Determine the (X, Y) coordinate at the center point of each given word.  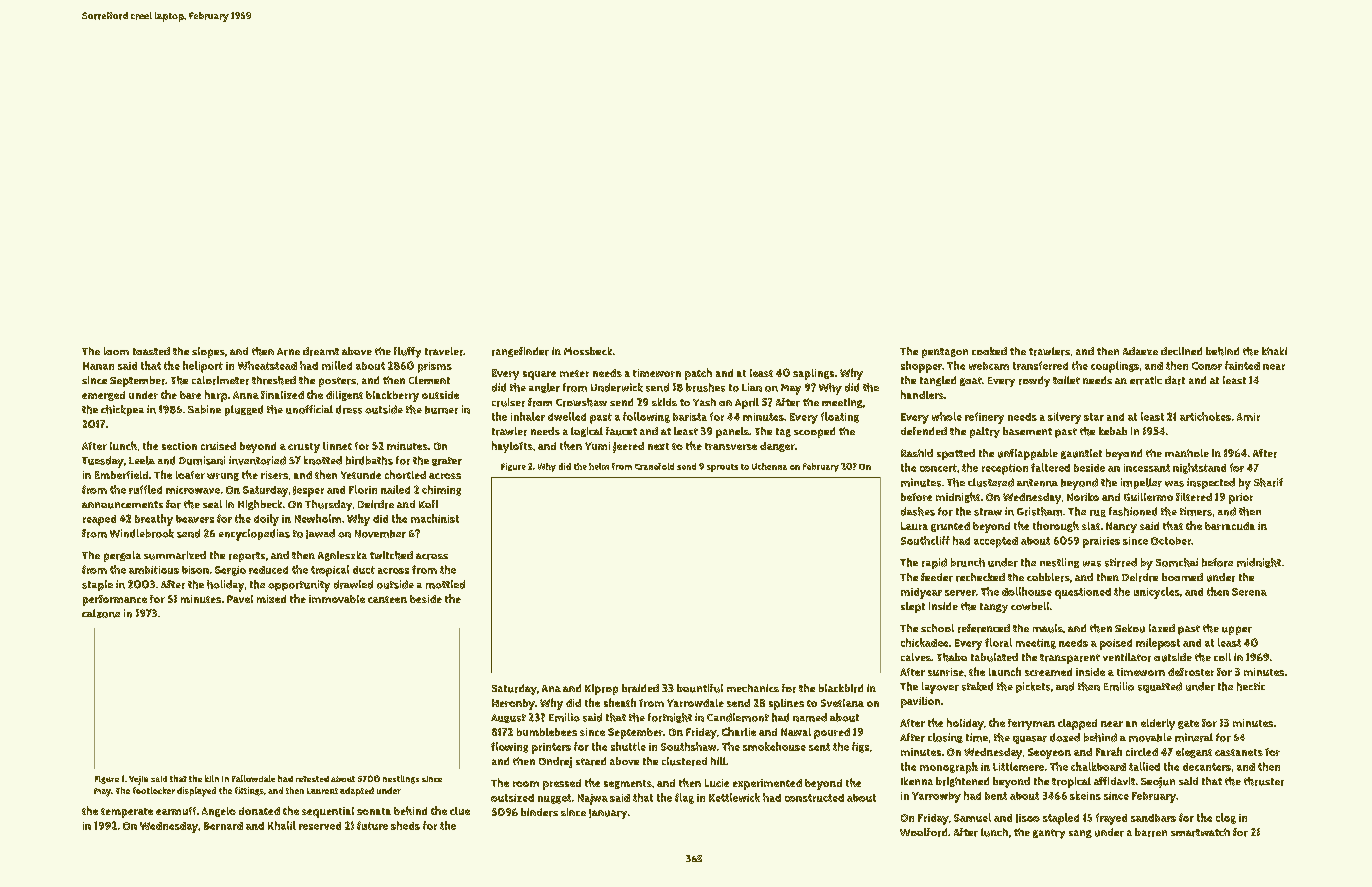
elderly (1158, 724)
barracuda (1230, 526)
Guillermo (1148, 497)
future (372, 825)
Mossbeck (588, 351)
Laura (914, 526)
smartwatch (1200, 832)
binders (539, 812)
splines (786, 704)
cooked (989, 351)
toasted (151, 351)
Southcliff (925, 540)
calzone (101, 613)
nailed (395, 489)
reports (247, 557)
